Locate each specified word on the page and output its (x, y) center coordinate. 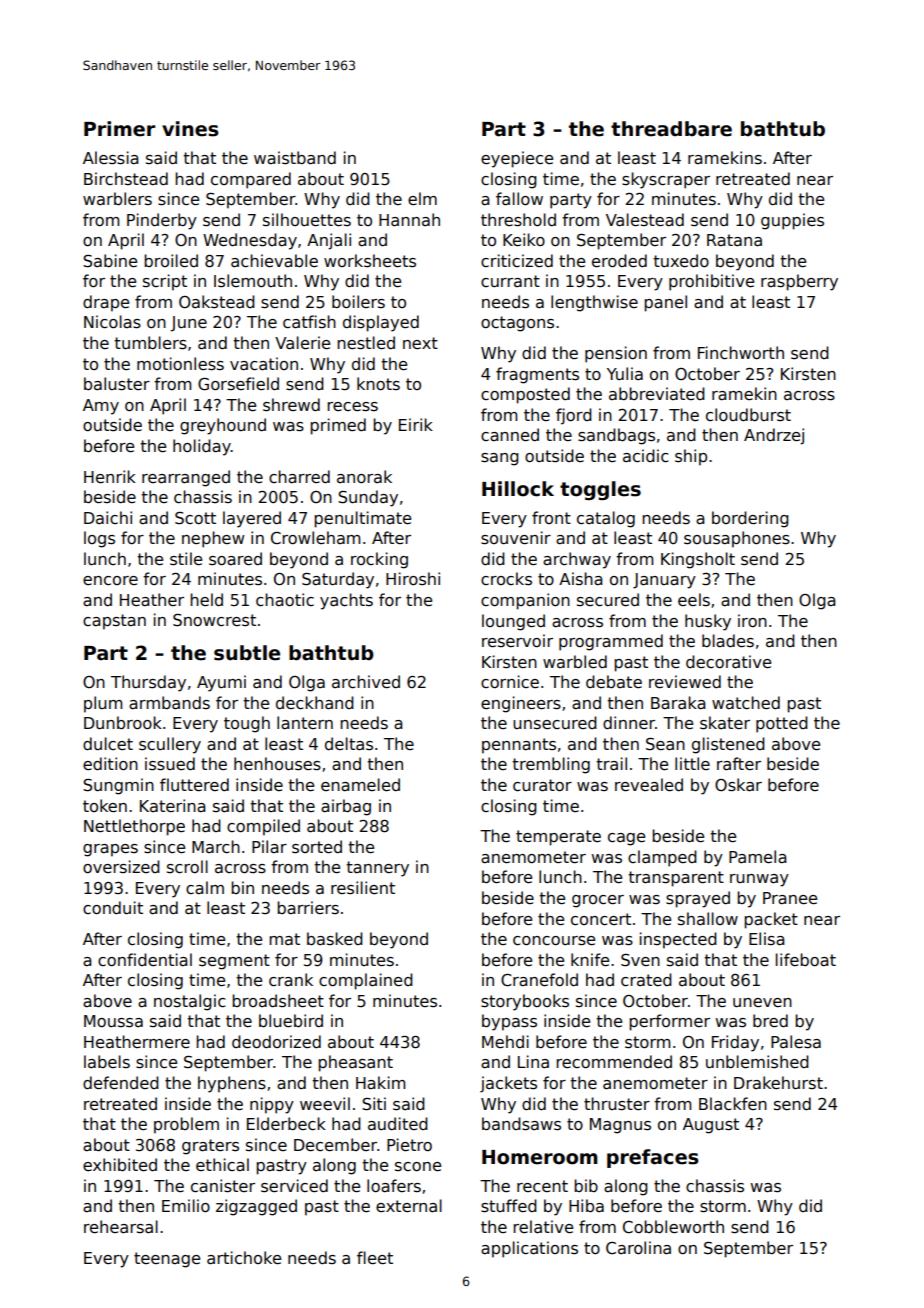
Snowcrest (214, 620)
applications (529, 1249)
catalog (606, 519)
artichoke (244, 1258)
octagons (517, 324)
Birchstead (126, 179)
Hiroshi (413, 579)
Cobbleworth (673, 1227)
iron (752, 620)
